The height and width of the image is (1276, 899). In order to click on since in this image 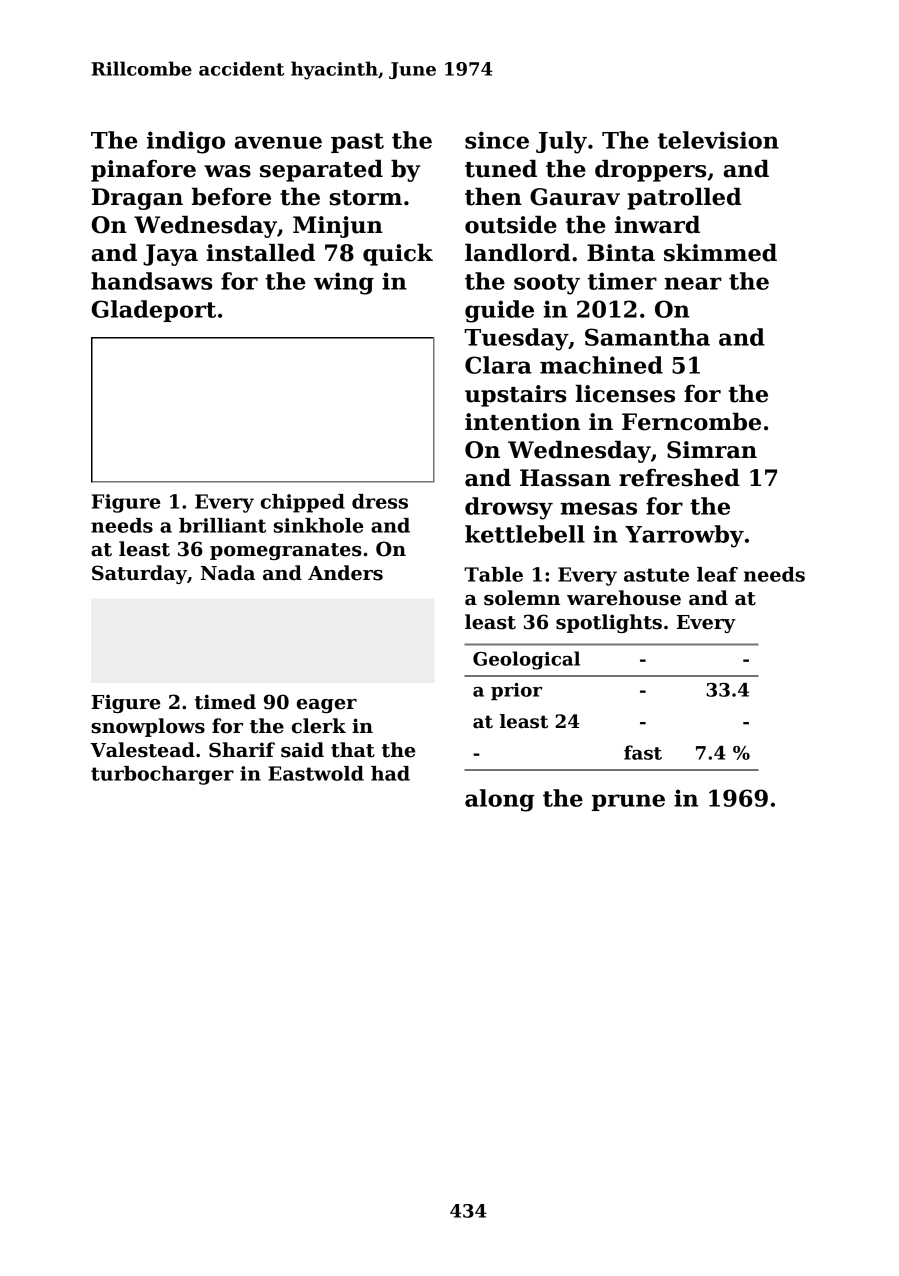, I will do `click(497, 140)`.
